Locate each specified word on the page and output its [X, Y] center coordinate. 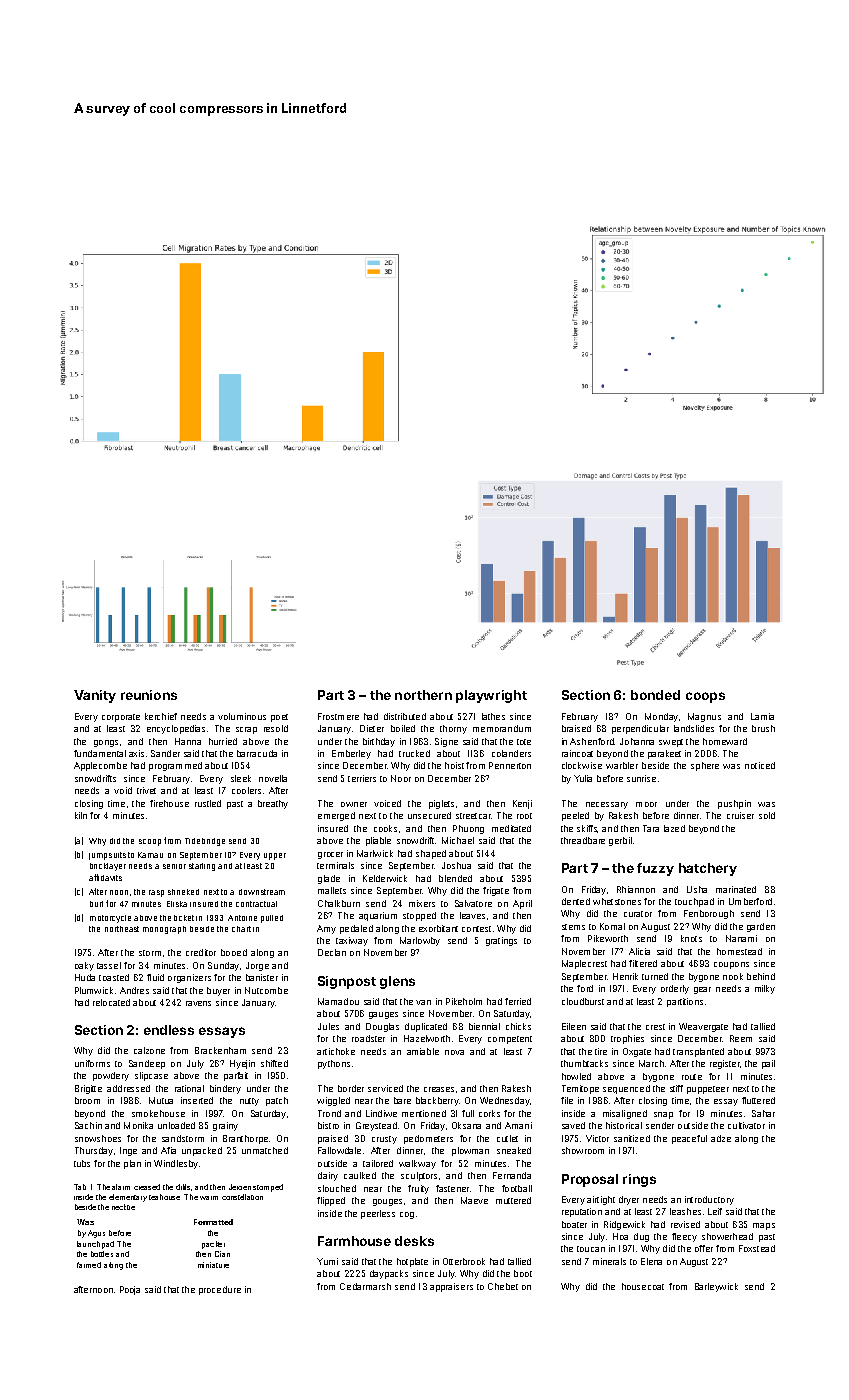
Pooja [130, 1290]
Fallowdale [339, 1150]
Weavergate [703, 1027]
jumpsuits [107, 856]
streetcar [473, 816]
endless [169, 1030]
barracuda [257, 753]
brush [763, 728]
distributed [405, 716]
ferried [518, 1001]
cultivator [746, 1125]
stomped [268, 1188]
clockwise [582, 765]
